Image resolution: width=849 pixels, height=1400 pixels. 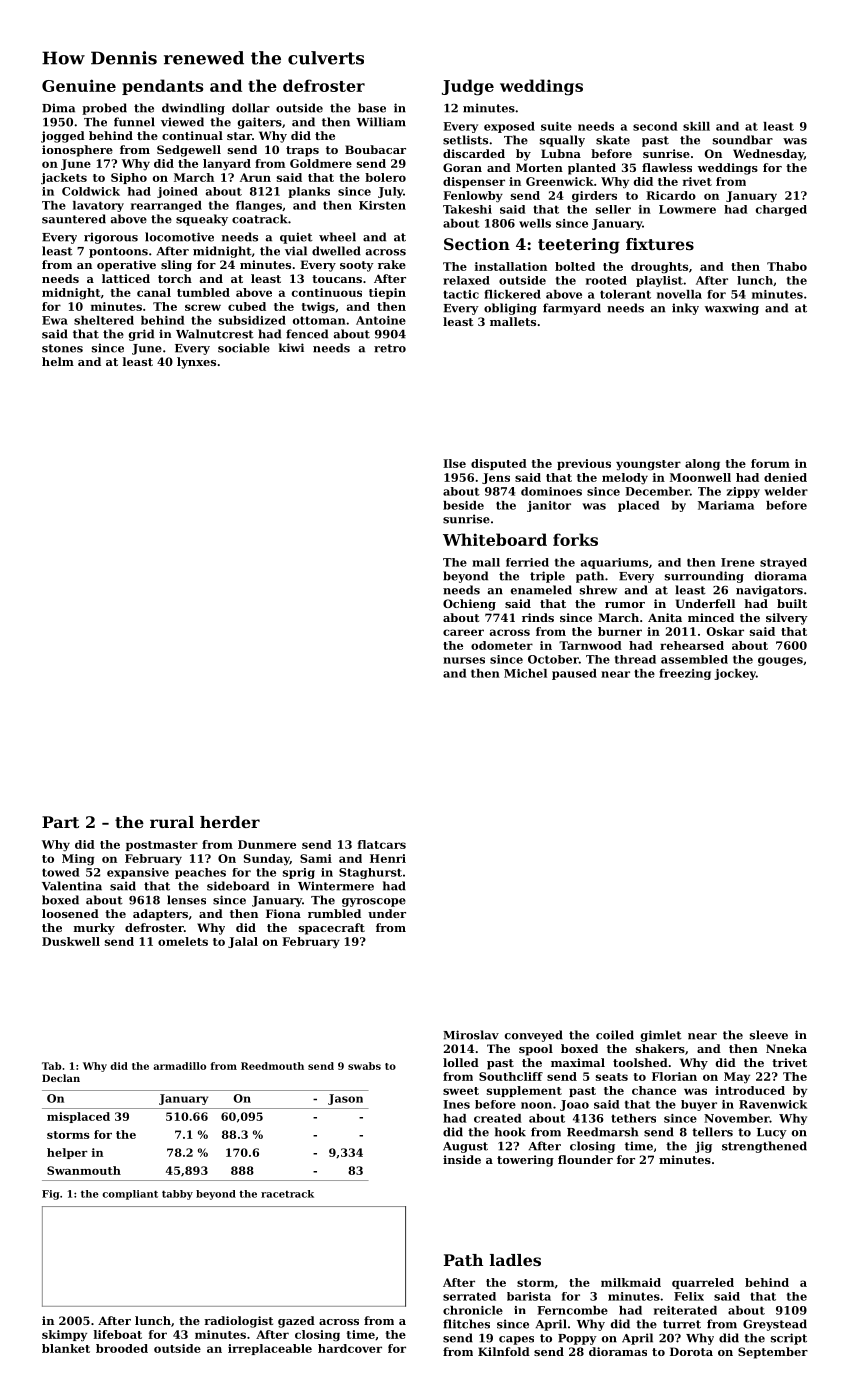 What do you see at coordinates (661, 1036) in the document?
I see `gimlet` at bounding box center [661, 1036].
